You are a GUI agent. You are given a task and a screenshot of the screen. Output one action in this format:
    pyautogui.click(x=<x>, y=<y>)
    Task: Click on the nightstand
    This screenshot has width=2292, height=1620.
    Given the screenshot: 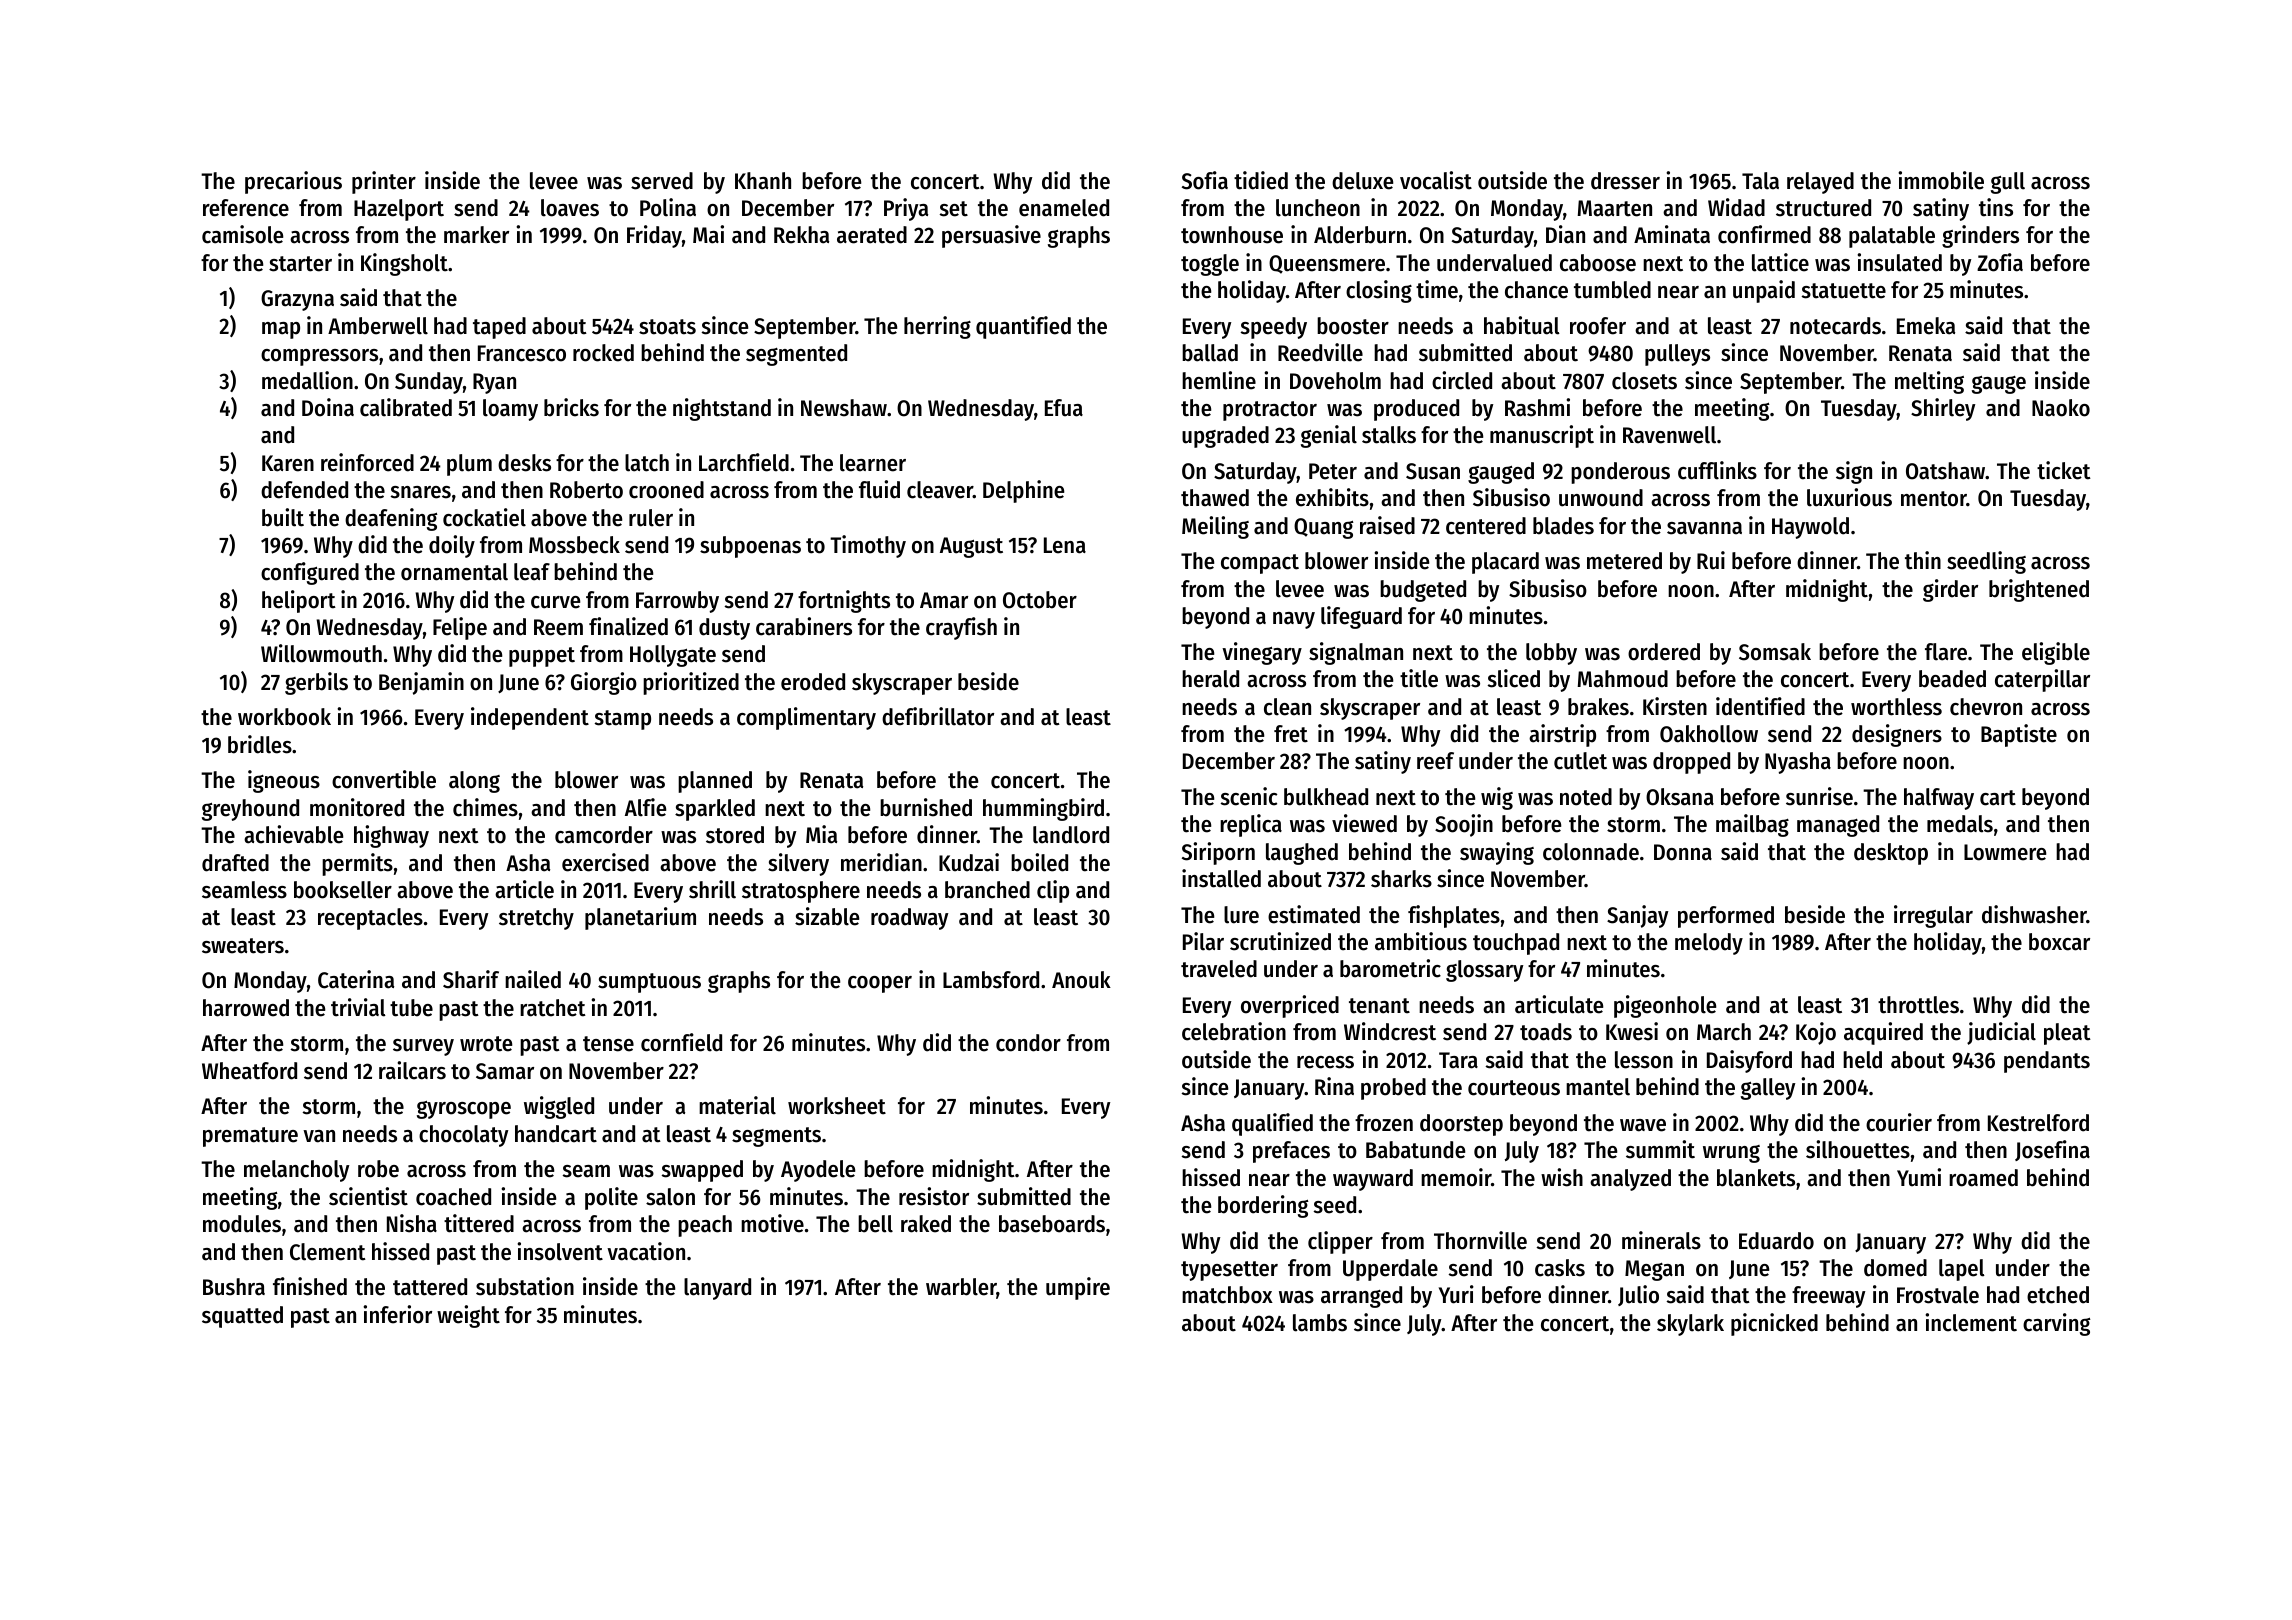 What is the action you would take?
    pyautogui.click(x=722, y=409)
